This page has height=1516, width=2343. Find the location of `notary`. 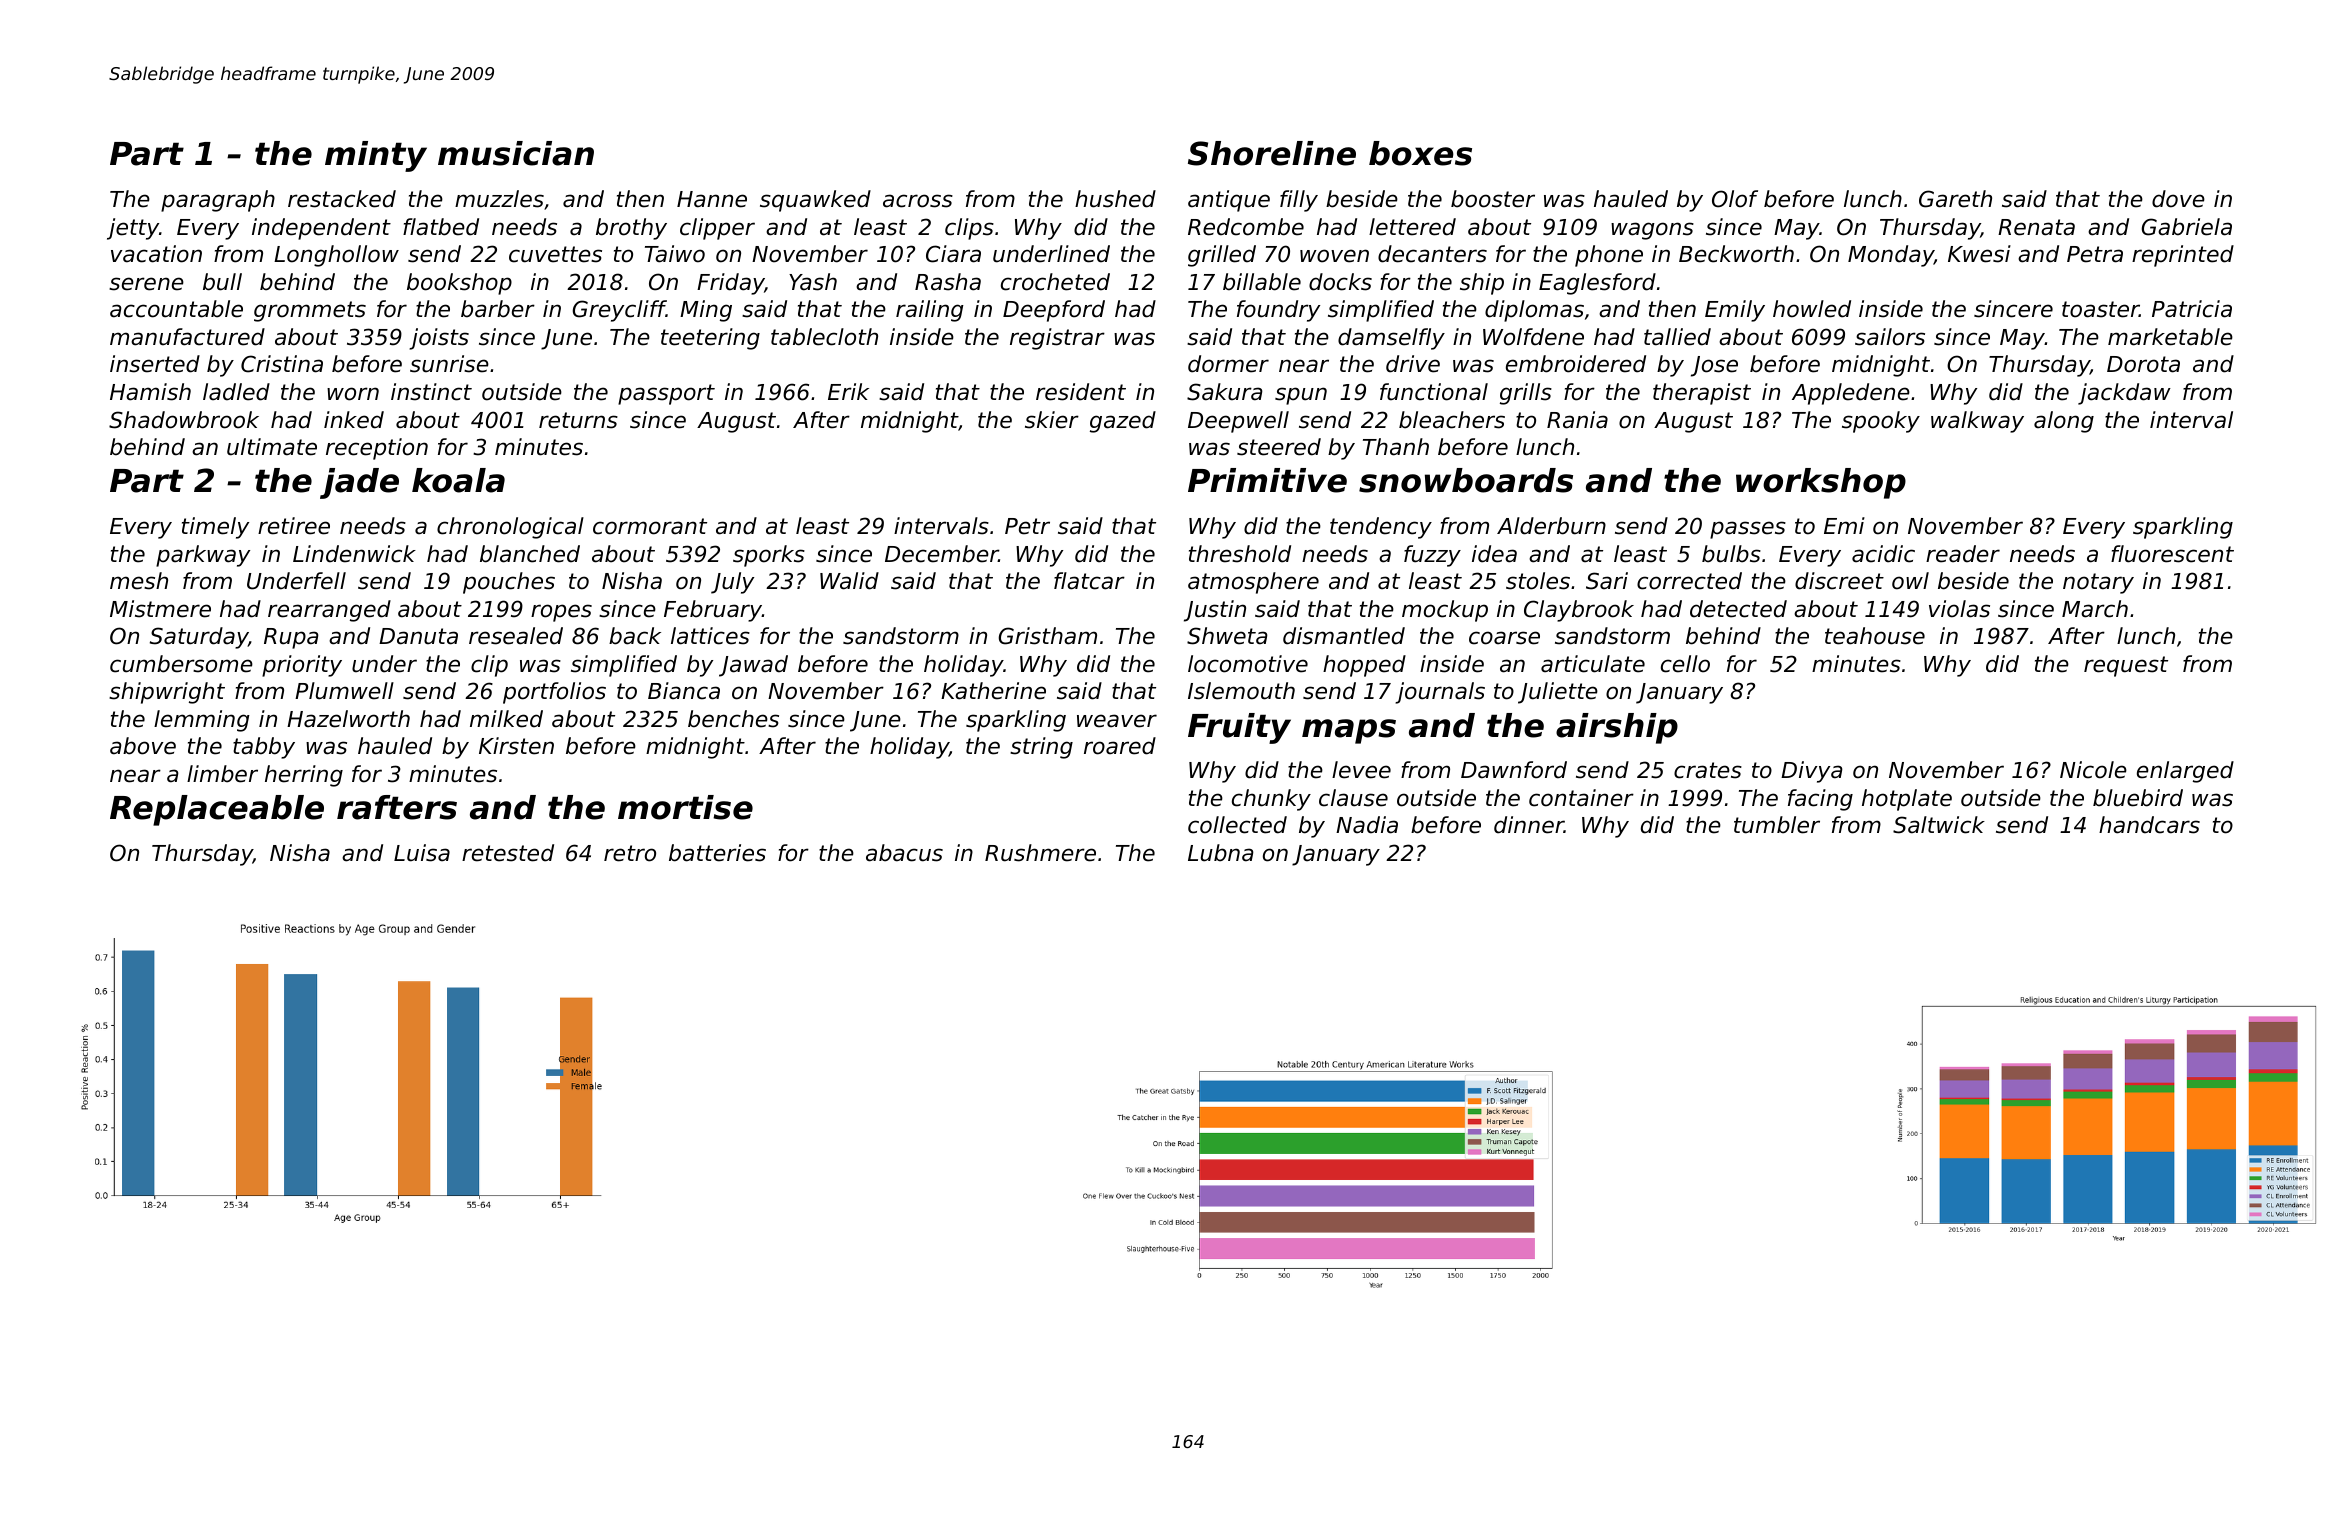

notary is located at coordinates (2098, 583).
